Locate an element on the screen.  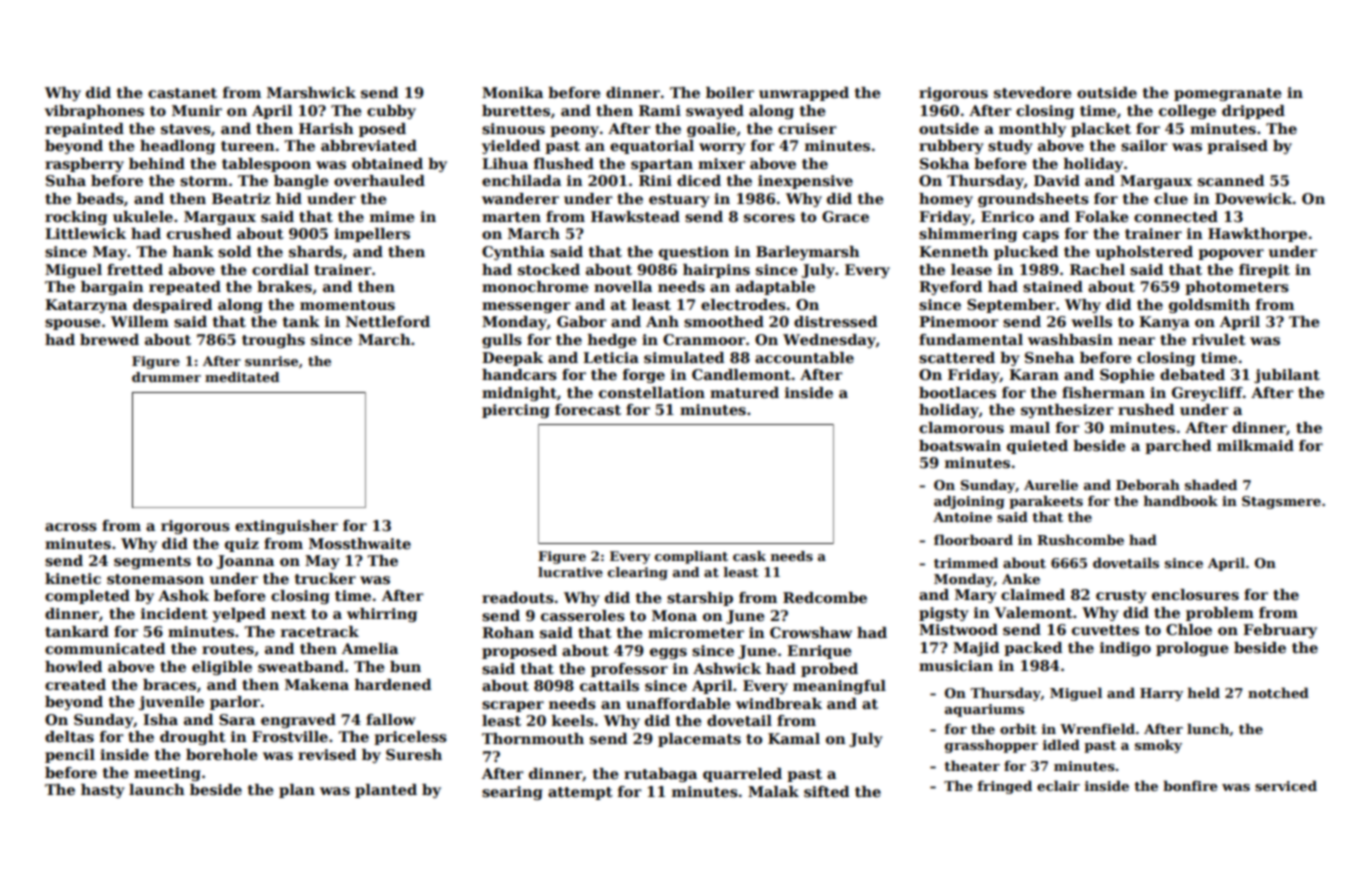
scraper is located at coordinates (513, 706).
